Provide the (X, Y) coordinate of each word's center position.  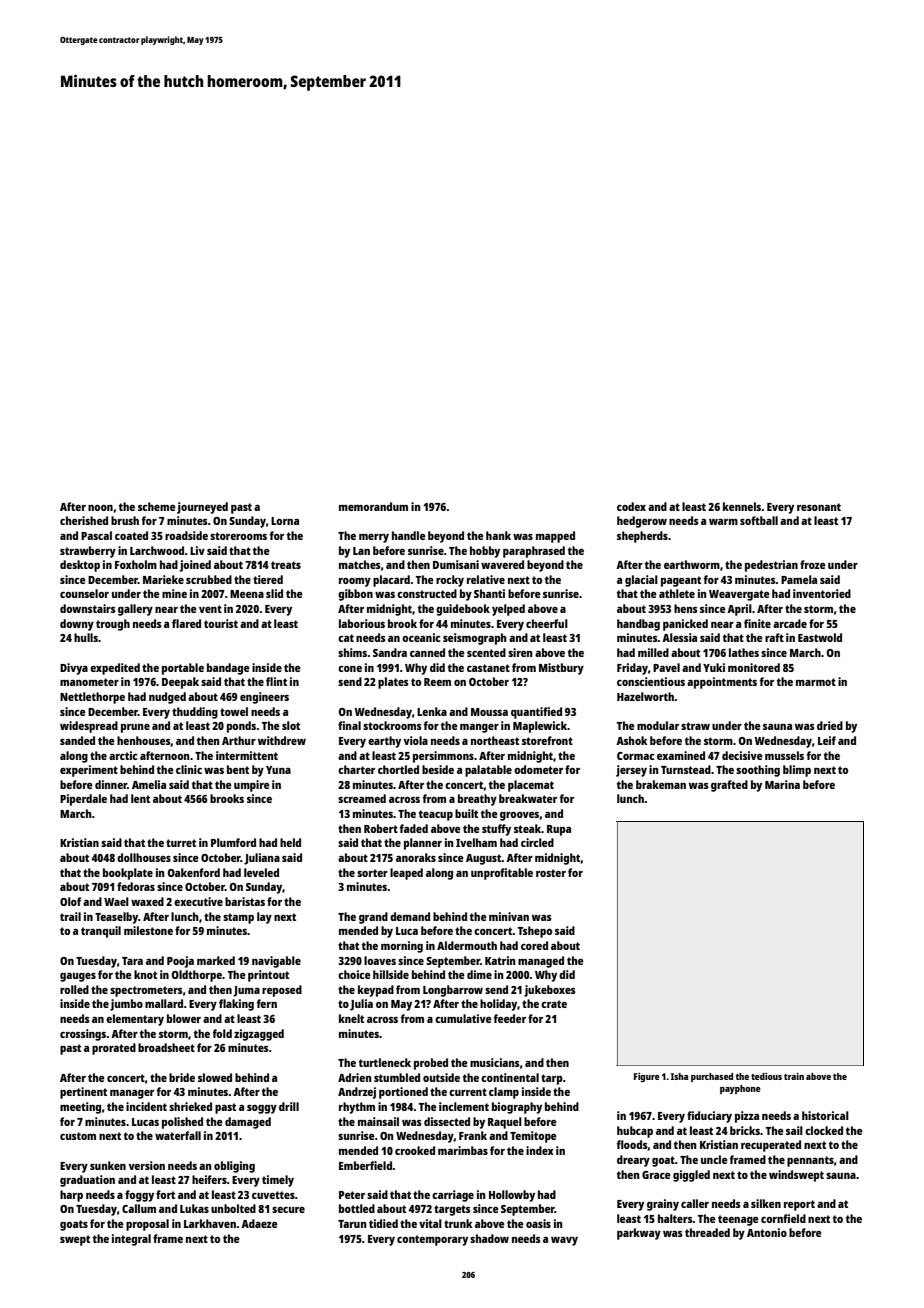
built (466, 813)
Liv (197, 550)
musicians (495, 1062)
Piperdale (83, 800)
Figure (647, 1077)
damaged (248, 1123)
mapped (555, 537)
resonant (819, 507)
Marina (782, 784)
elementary (135, 1020)
